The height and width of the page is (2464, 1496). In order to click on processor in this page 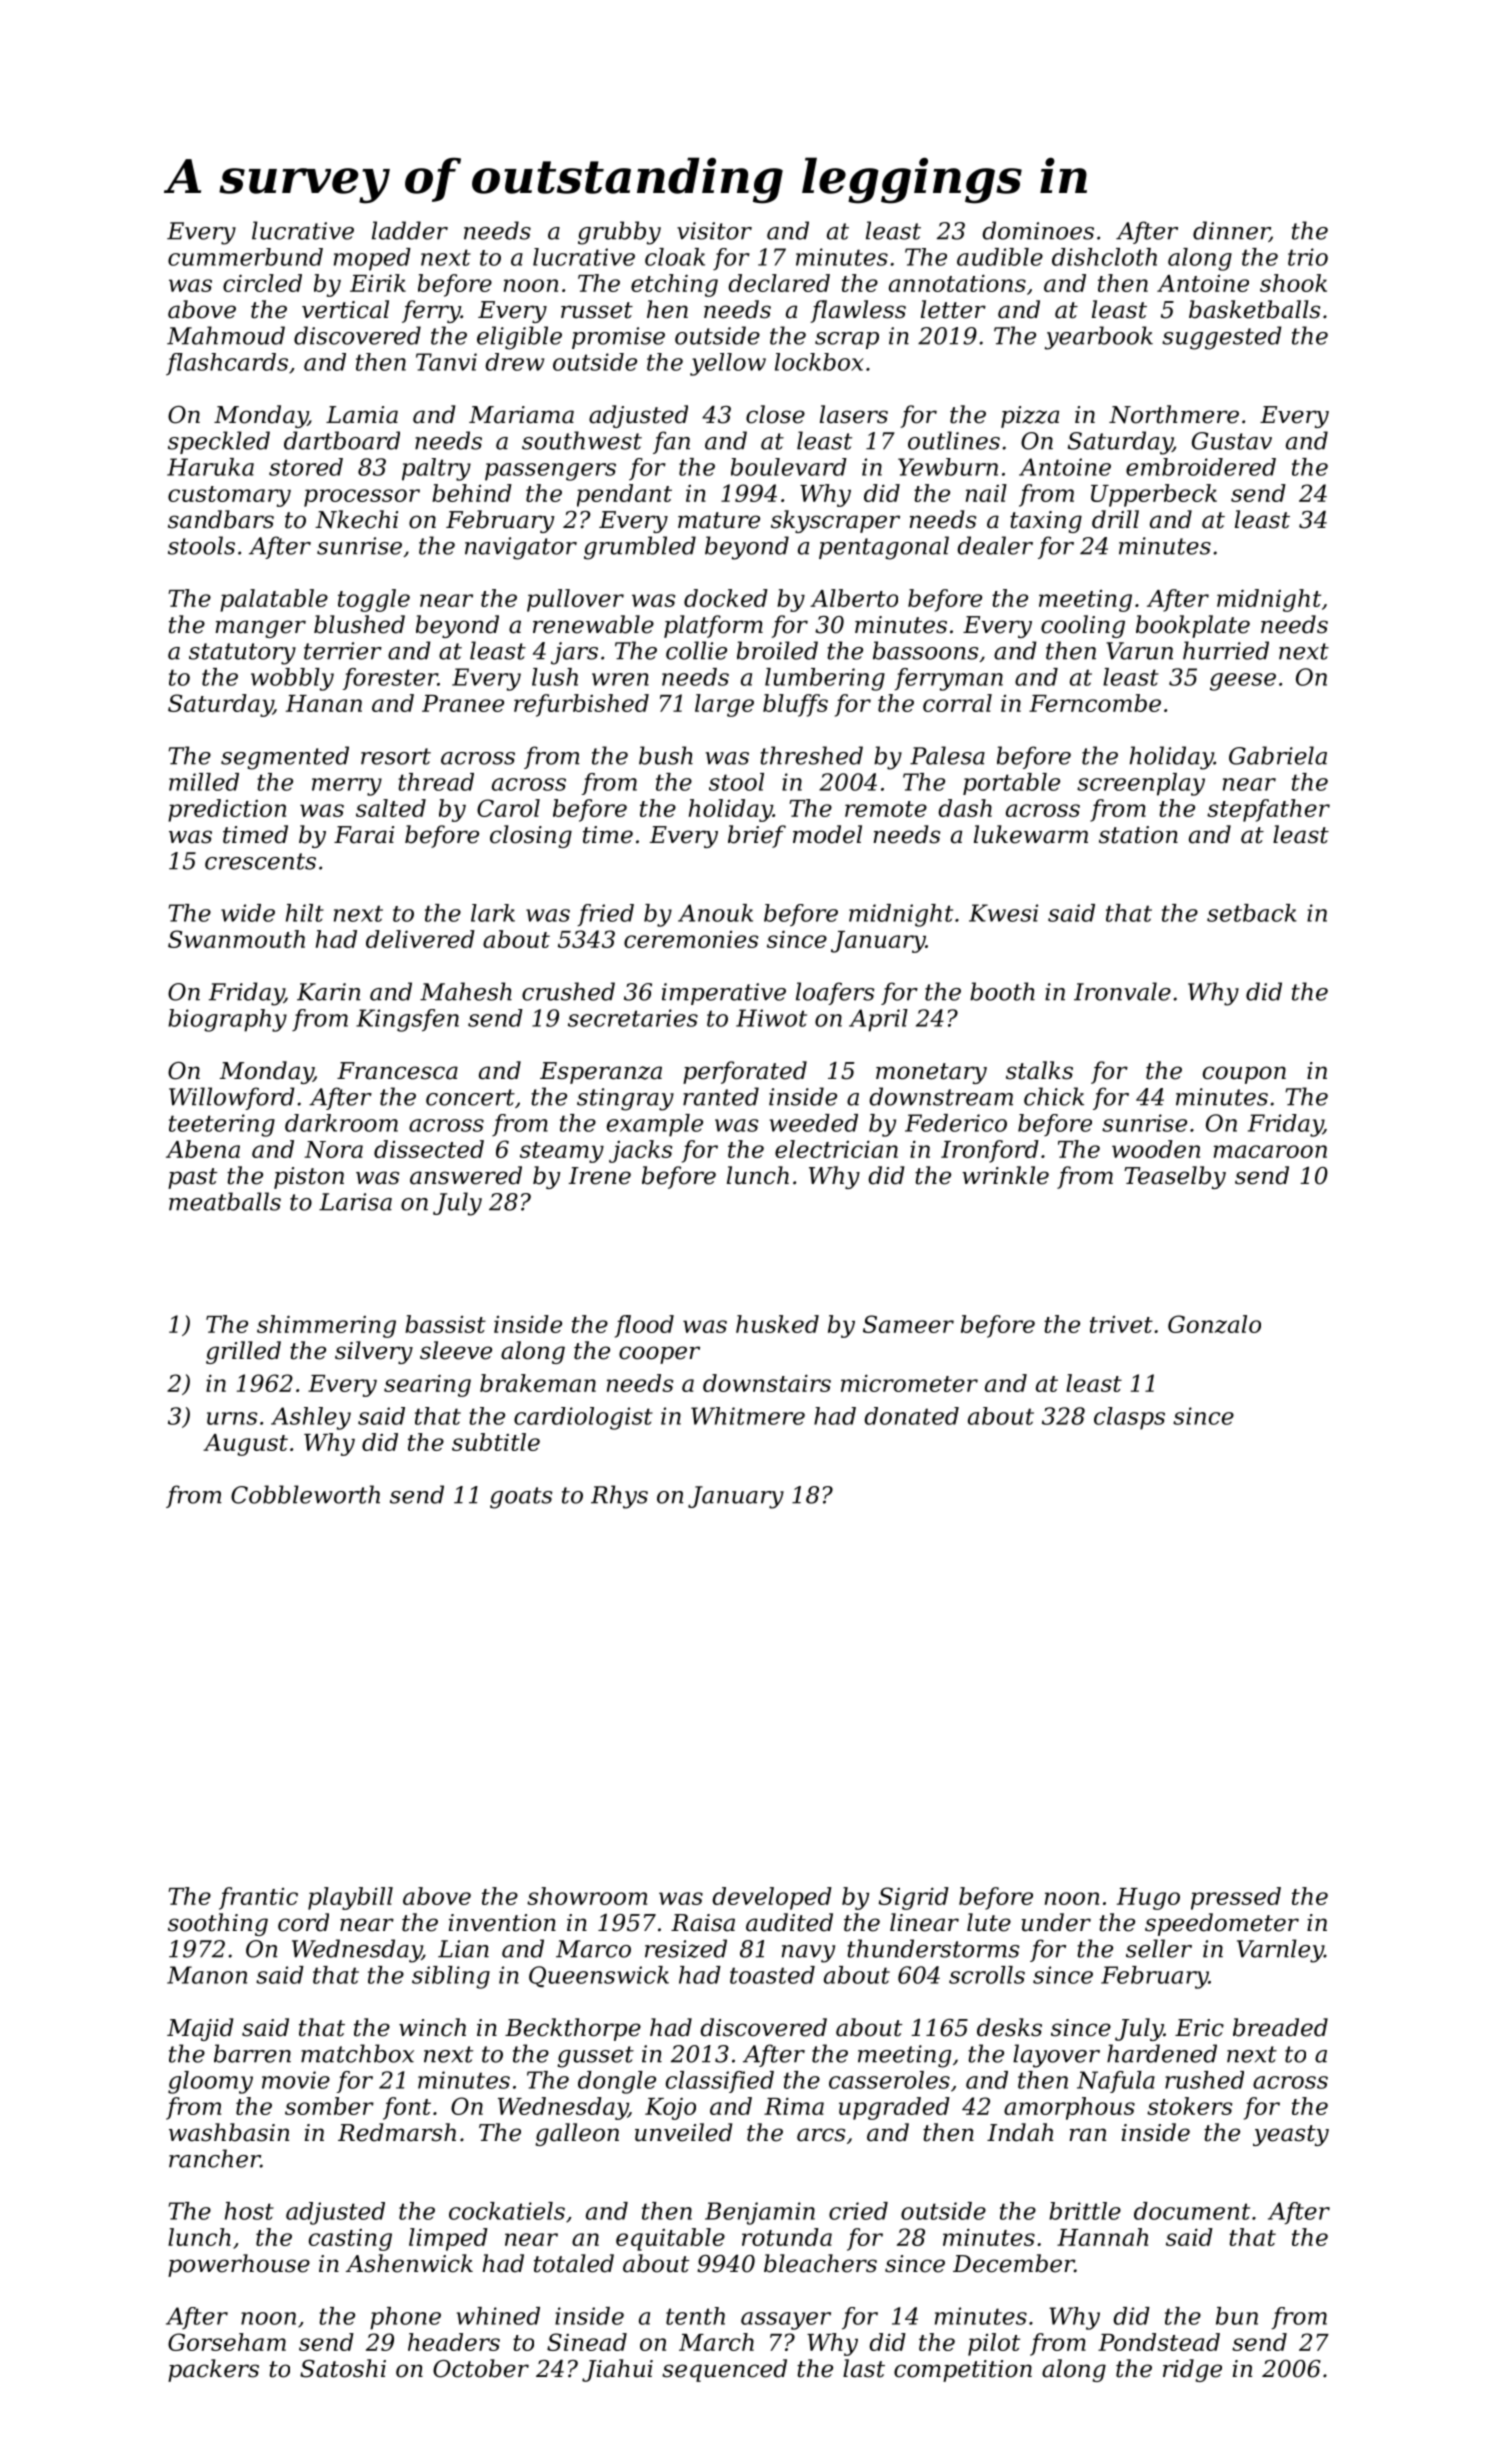, I will do `click(362, 498)`.
